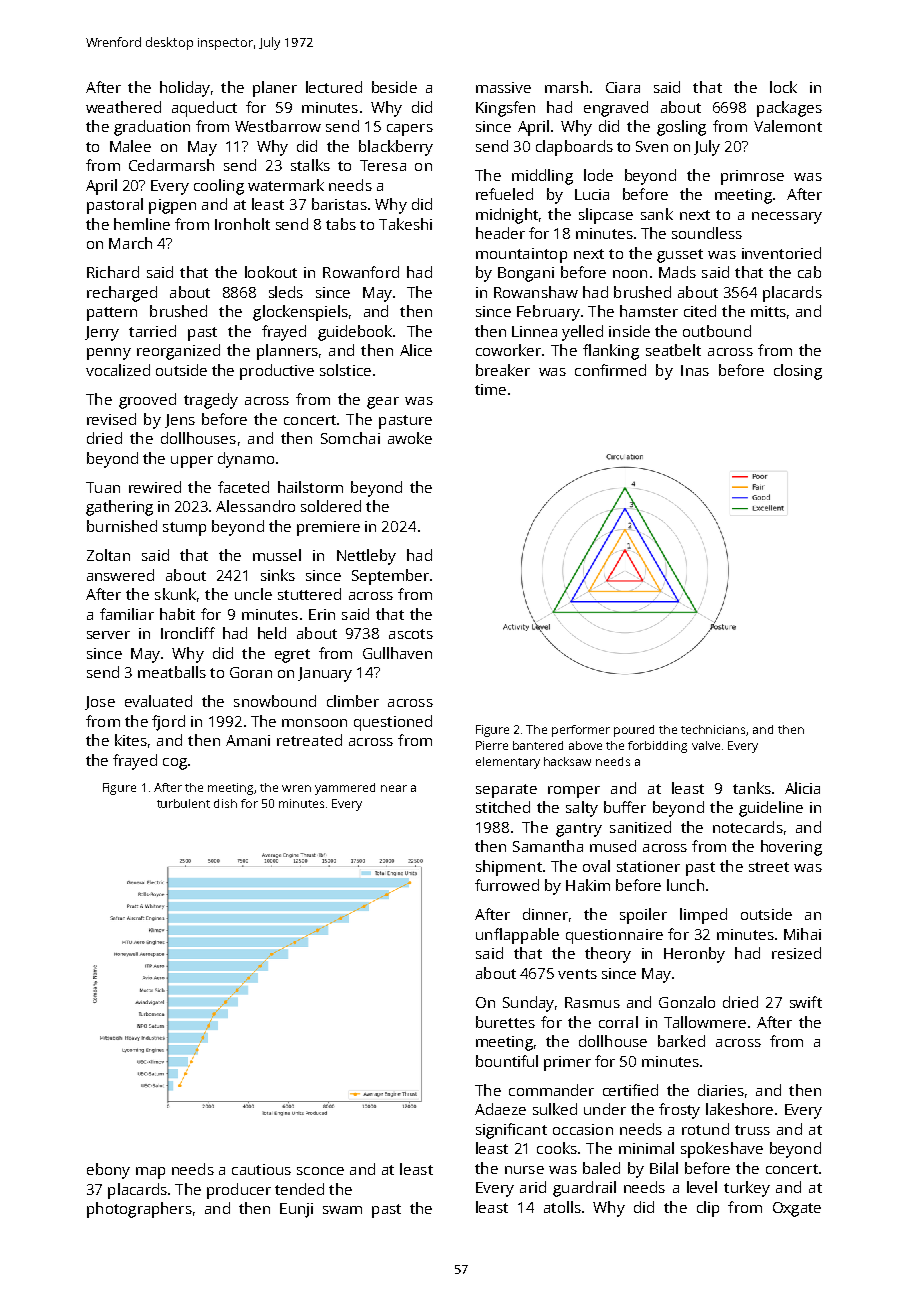 The image size is (908, 1316). Describe the element at coordinates (681, 128) in the page. I see `gosling` at that location.
